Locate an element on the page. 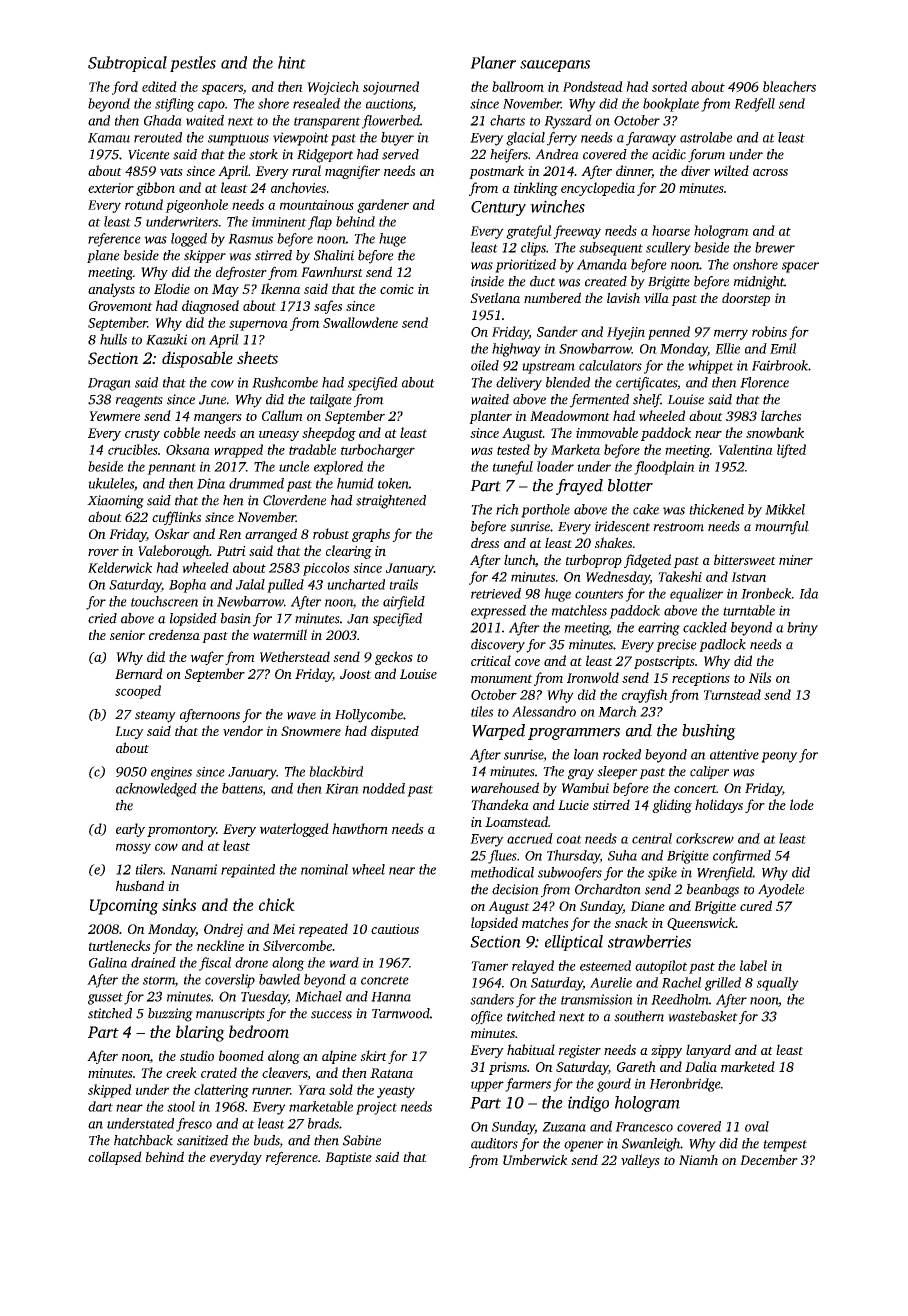  mountainous is located at coordinates (317, 205).
